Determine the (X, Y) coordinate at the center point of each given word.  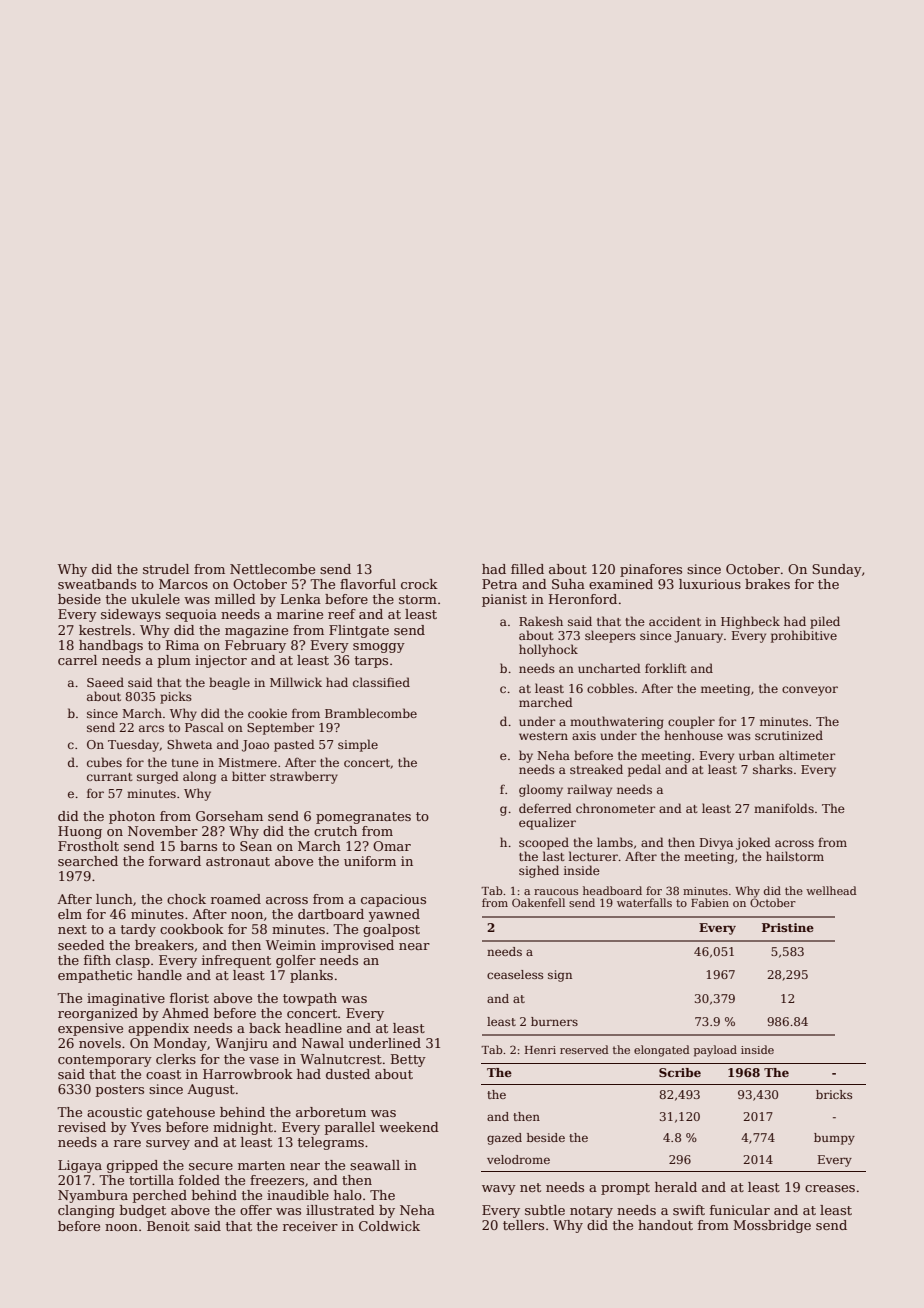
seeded (81, 945)
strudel (166, 569)
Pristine (788, 927)
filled (527, 569)
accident (675, 621)
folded (199, 1180)
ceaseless (515, 974)
